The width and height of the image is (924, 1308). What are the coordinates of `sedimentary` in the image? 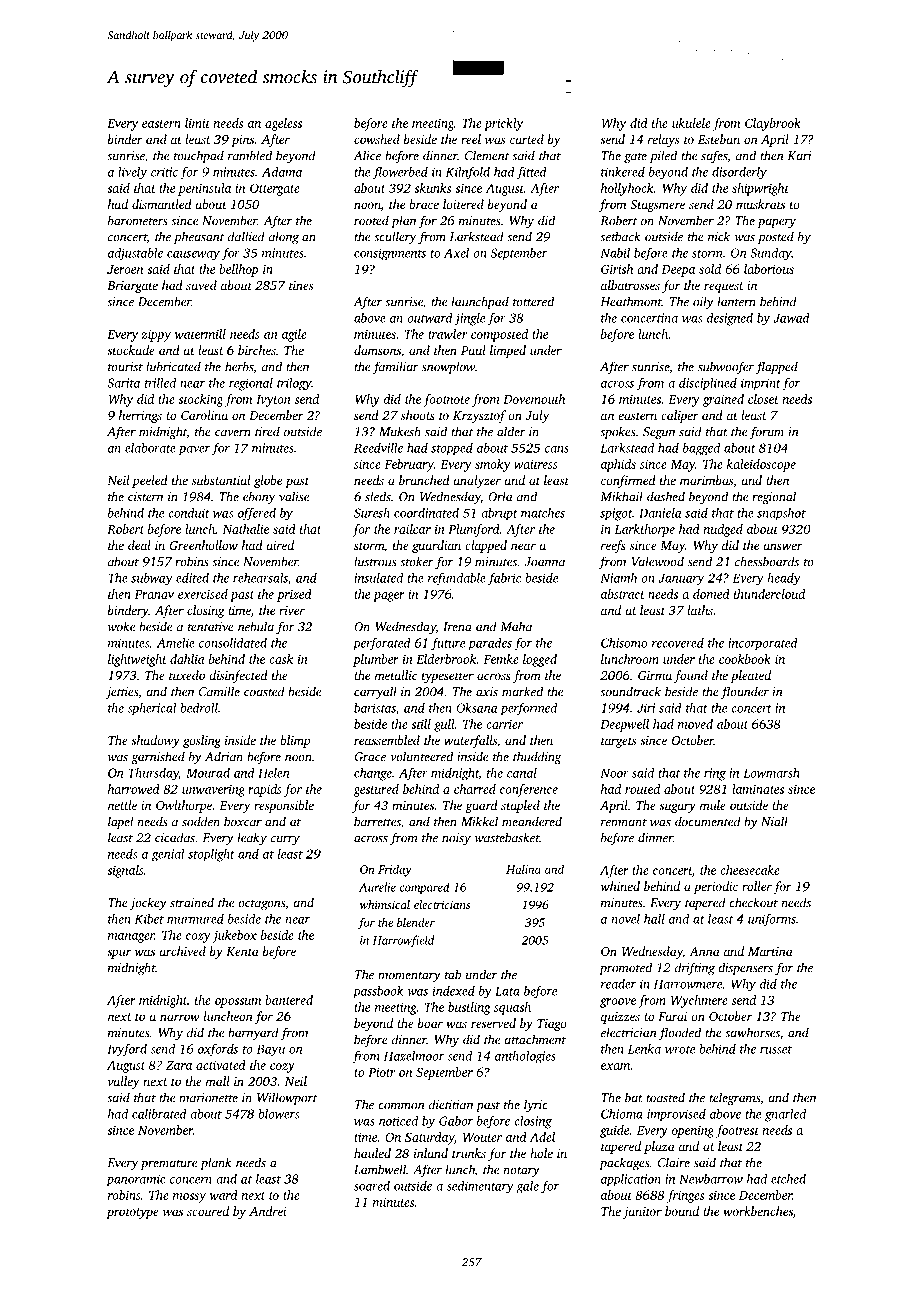 It's located at (480, 1187).
